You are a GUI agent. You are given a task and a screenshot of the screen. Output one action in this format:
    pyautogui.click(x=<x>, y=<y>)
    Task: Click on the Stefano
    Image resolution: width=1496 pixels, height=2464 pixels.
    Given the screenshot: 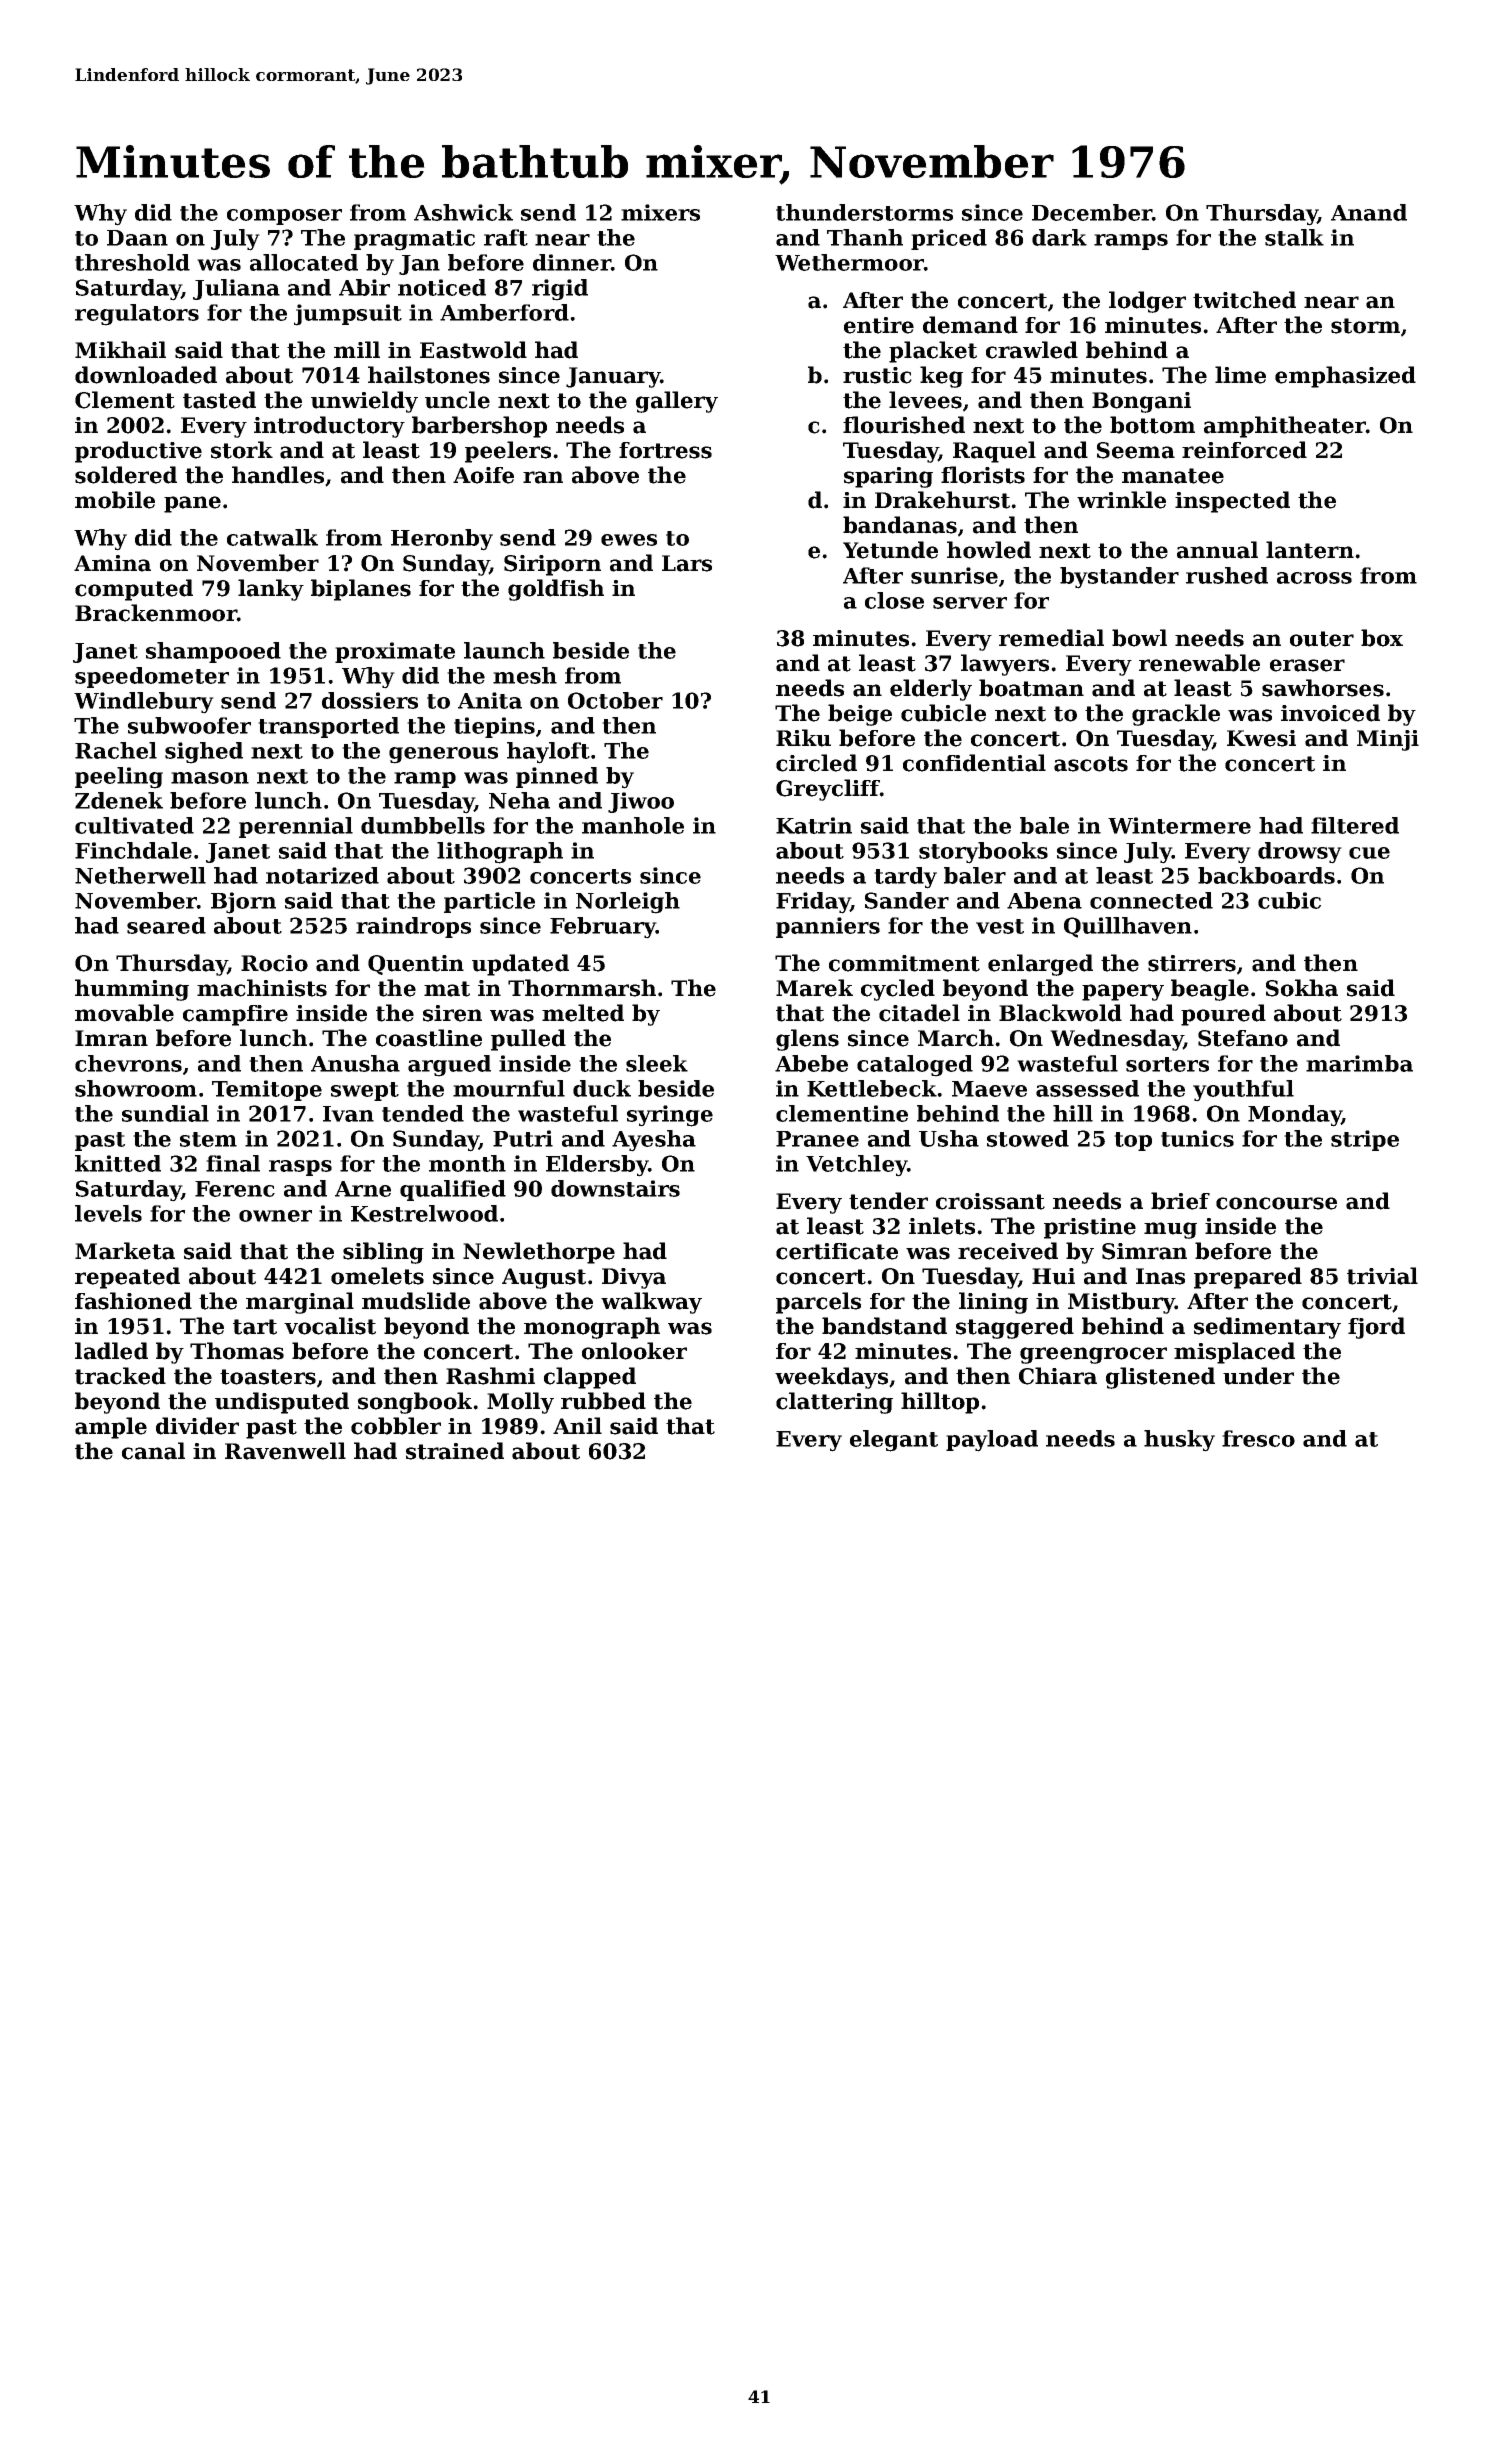 What is the action you would take?
    pyautogui.click(x=1243, y=1038)
